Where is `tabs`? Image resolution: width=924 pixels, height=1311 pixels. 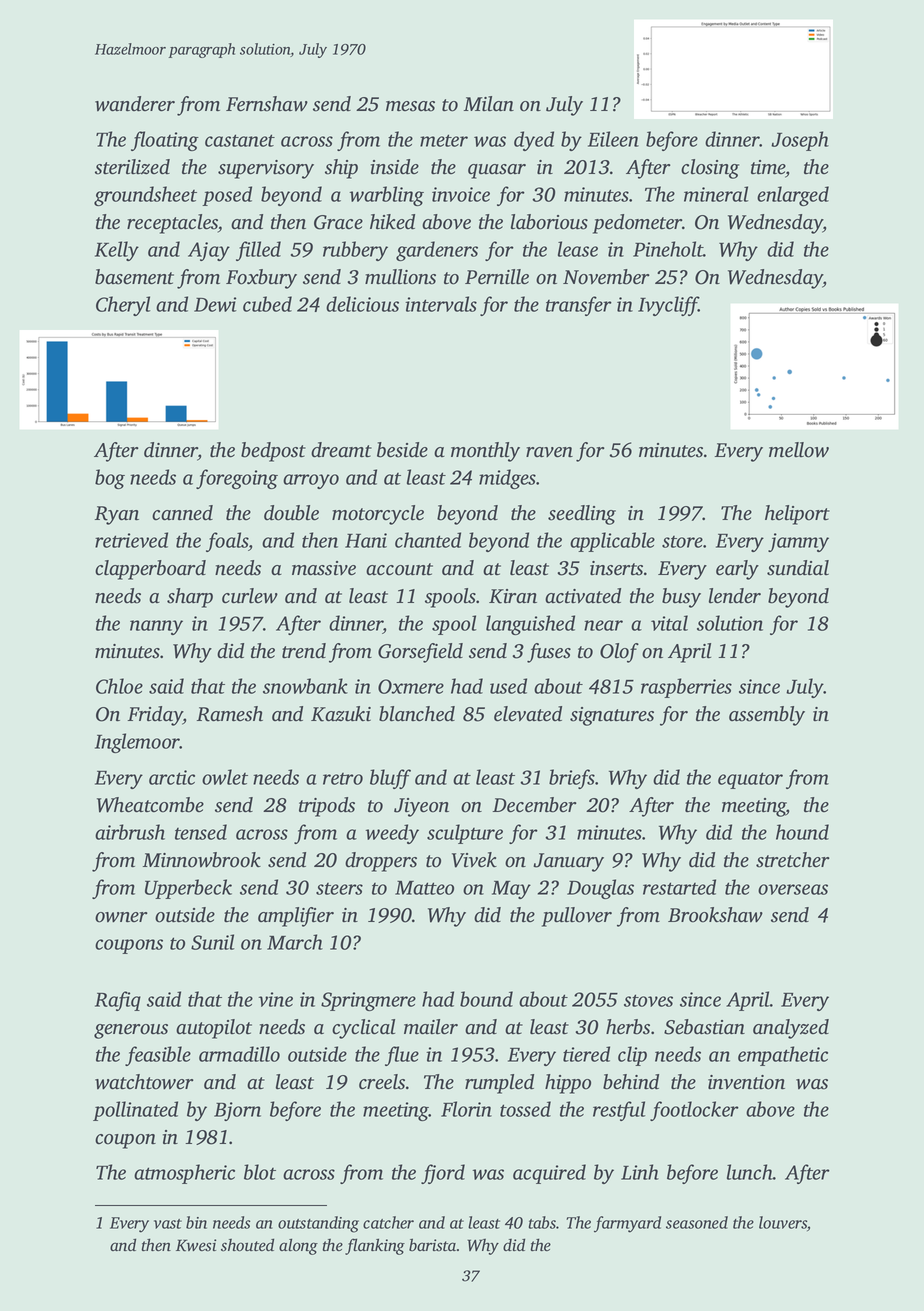
tabs is located at coordinates (542, 1222).
